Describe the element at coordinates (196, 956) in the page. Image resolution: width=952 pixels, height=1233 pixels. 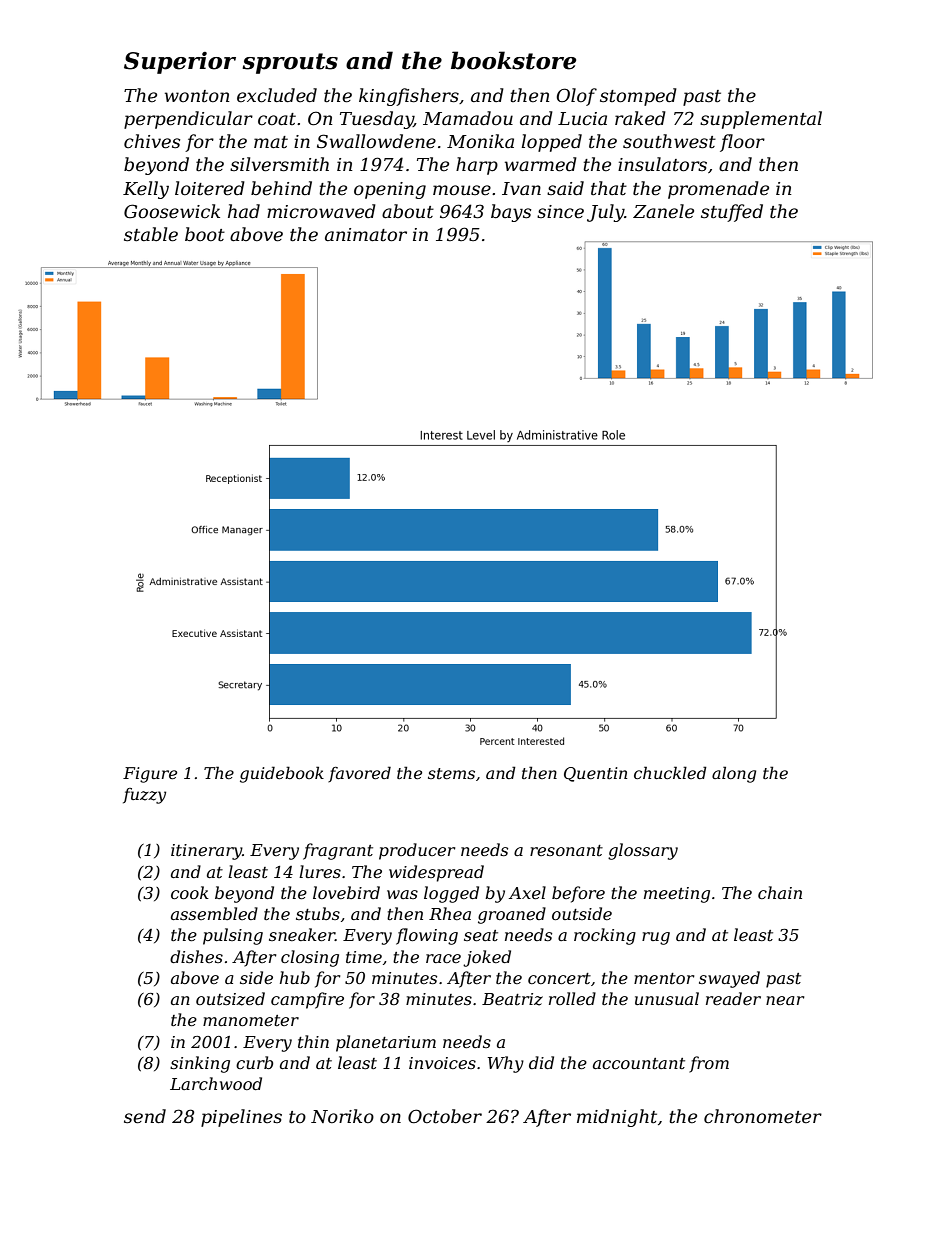
I see `dishes` at that location.
